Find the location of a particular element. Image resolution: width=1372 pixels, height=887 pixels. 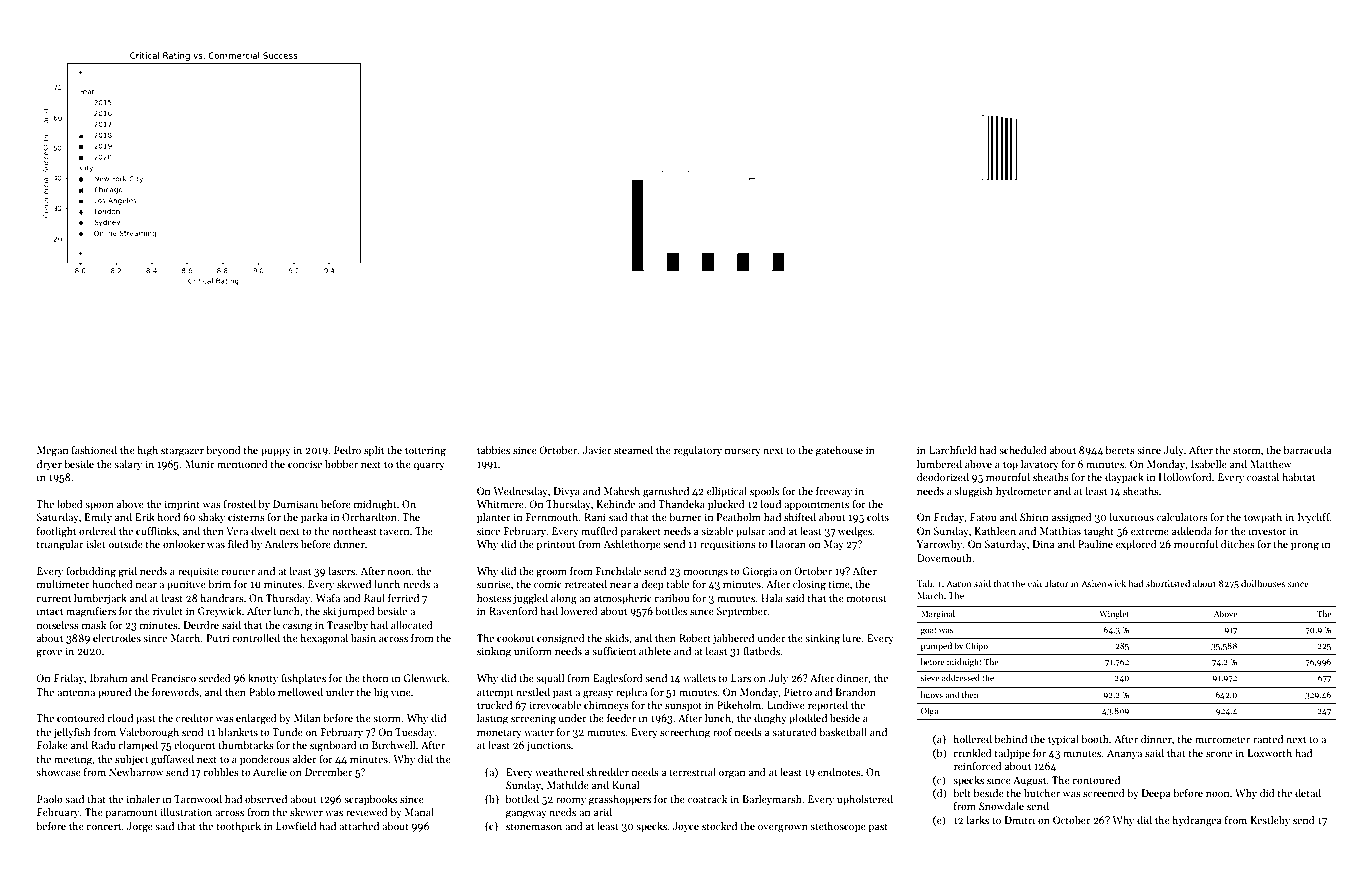

stethoscope is located at coordinates (838, 827).
